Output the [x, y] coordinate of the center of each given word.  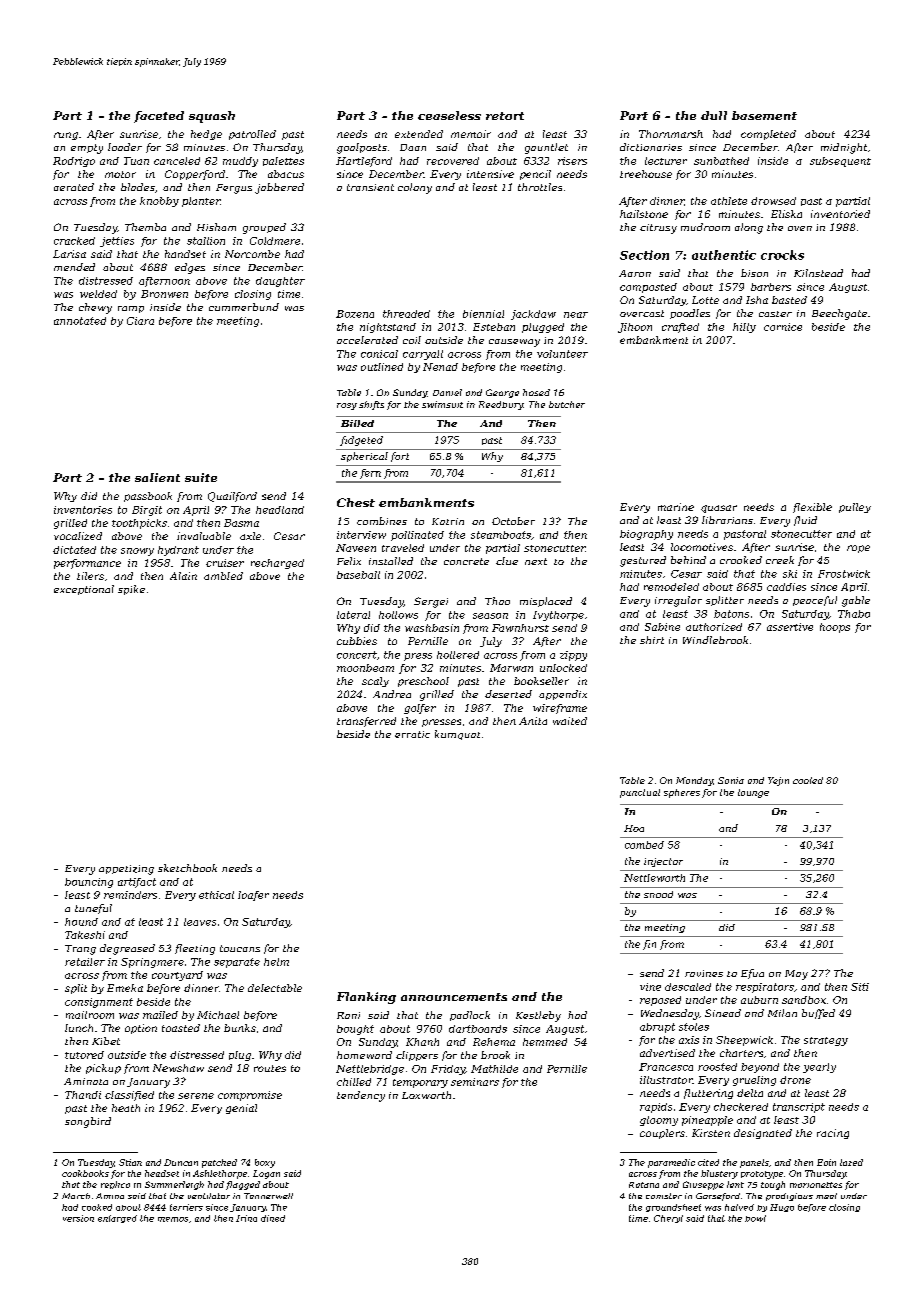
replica [115, 1185]
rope [858, 549]
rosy [347, 406]
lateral [353, 615]
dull [714, 115]
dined [273, 1218]
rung [66, 136]
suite [201, 477]
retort [505, 116]
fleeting [195, 949]
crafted [680, 328]
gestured [643, 561]
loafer [253, 896]
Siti [860, 987]
